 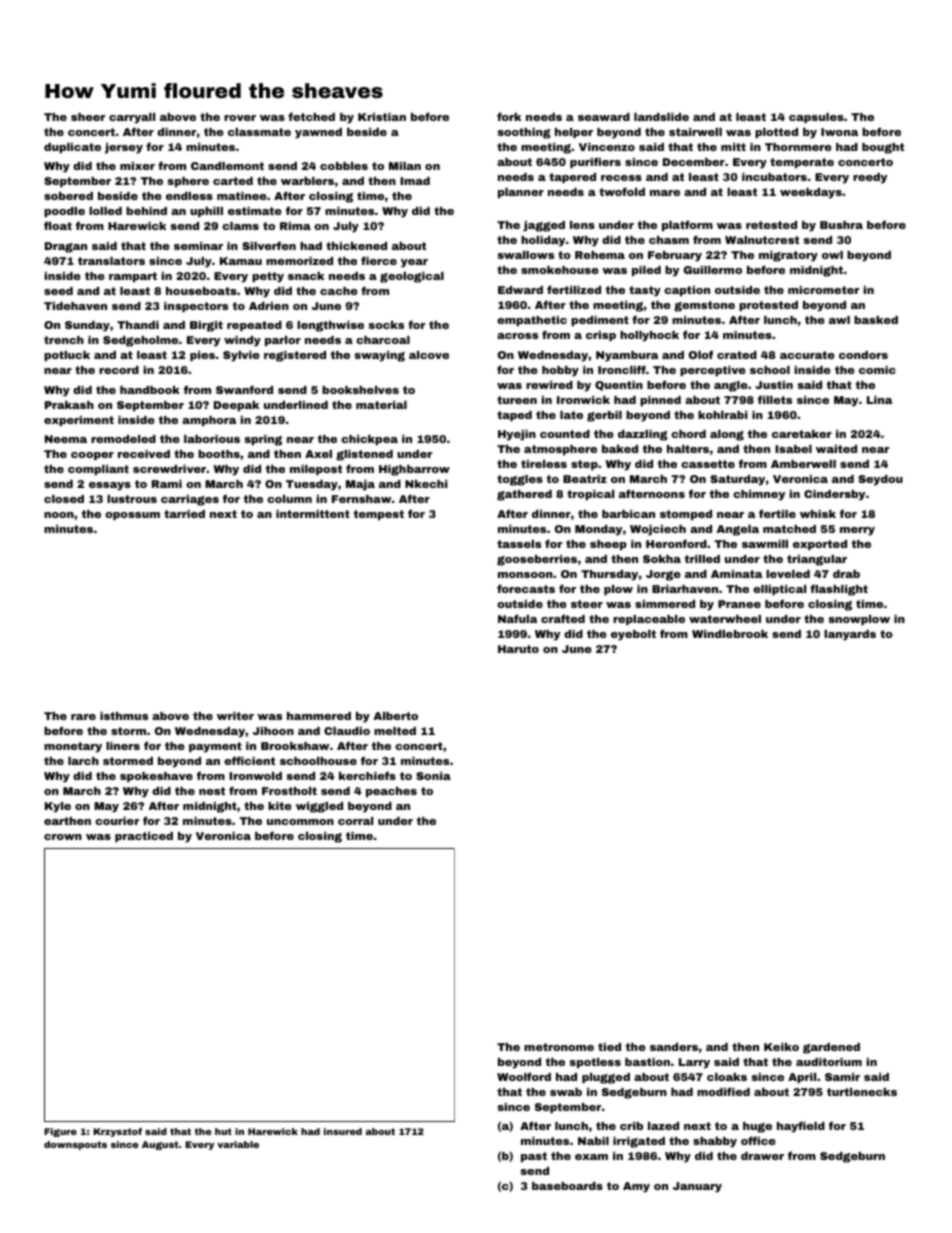 What do you see at coordinates (631, 1126) in the image?
I see `crib` at bounding box center [631, 1126].
